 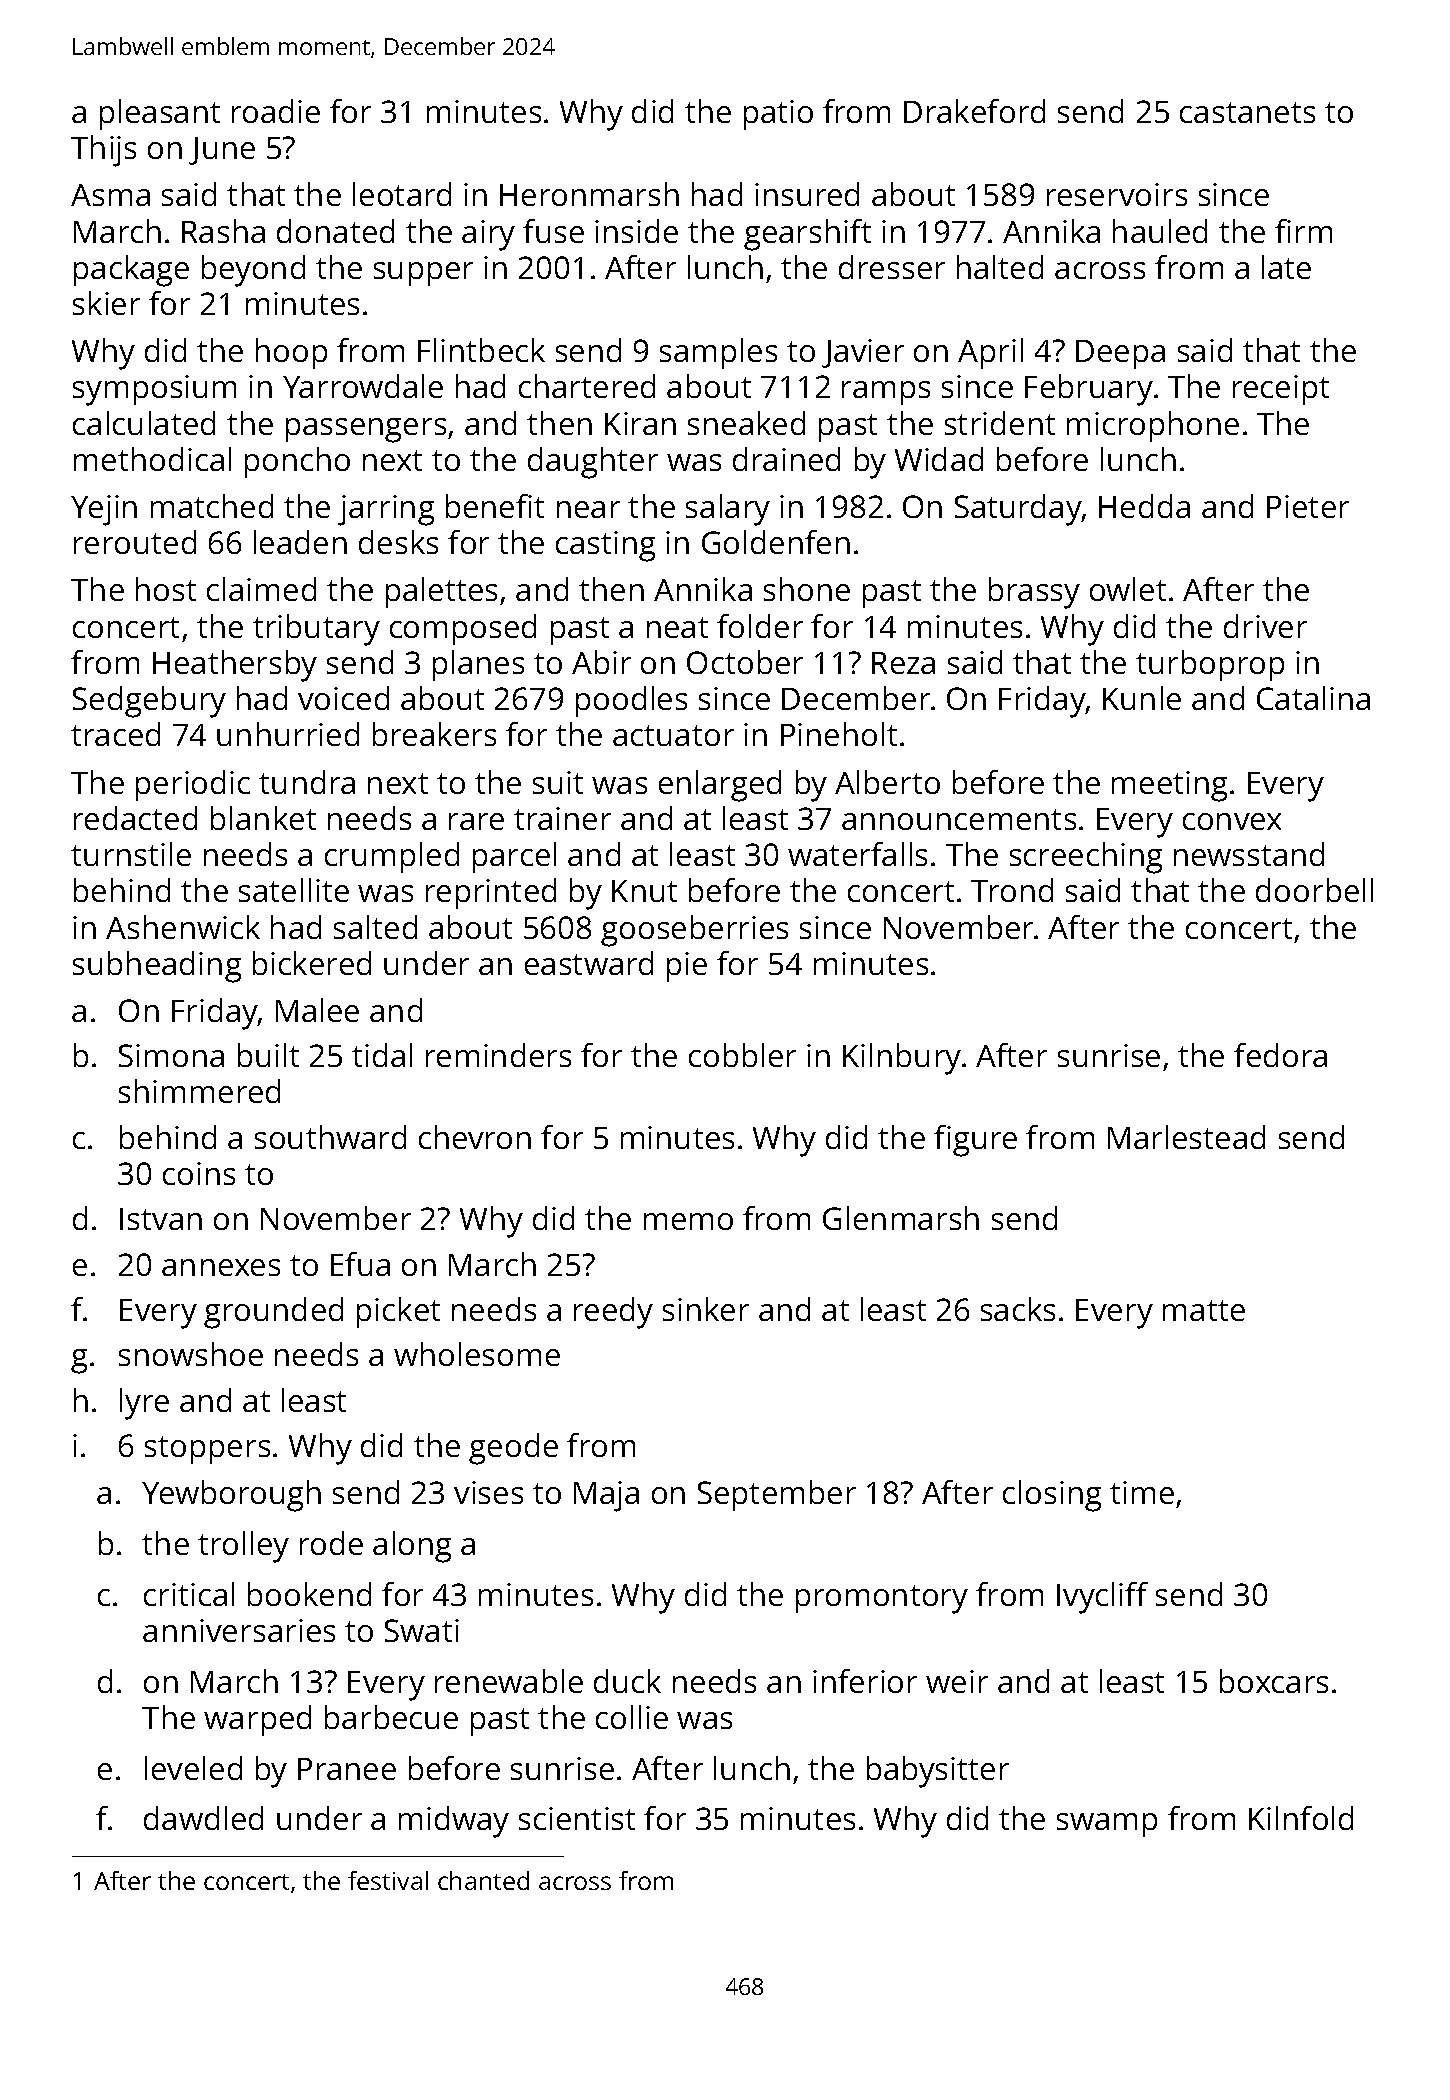 What do you see at coordinates (892, 267) in the screenshot?
I see `dresser` at bounding box center [892, 267].
